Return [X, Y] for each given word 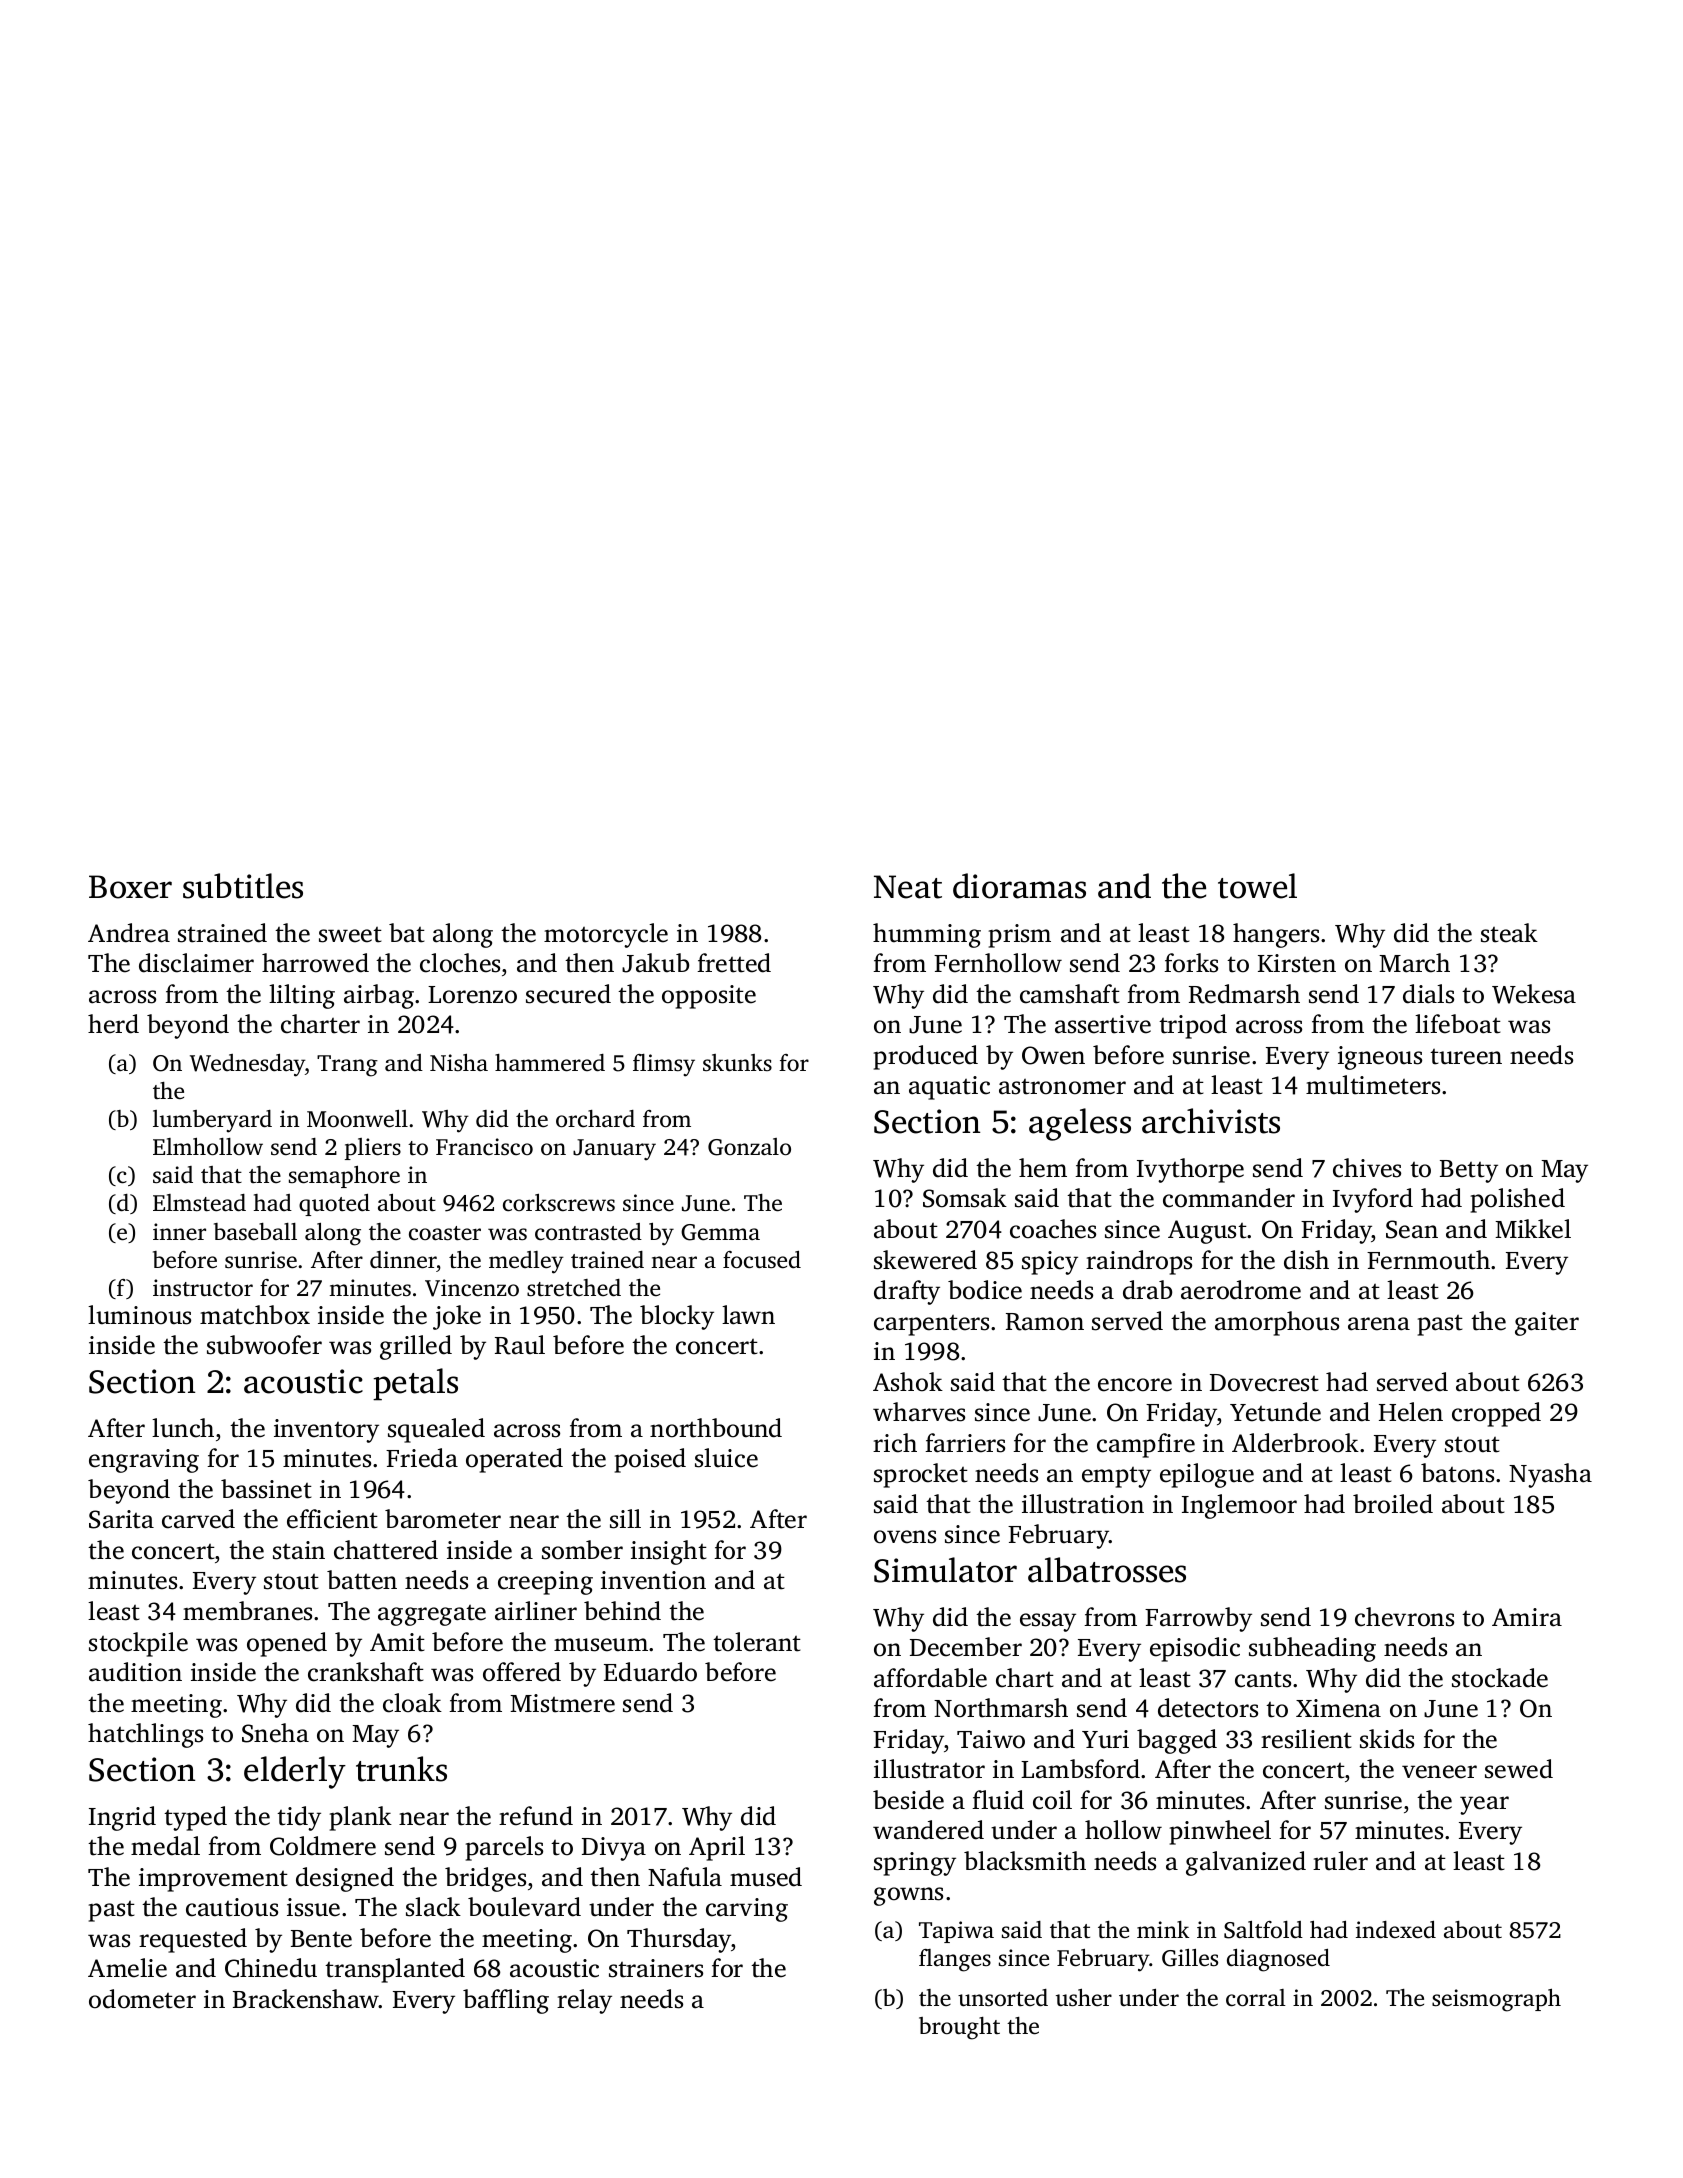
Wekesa [1534, 994]
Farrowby [1198, 1619]
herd [113, 1024]
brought [959, 2028]
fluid [998, 1800]
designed [345, 1879]
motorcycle [606, 935]
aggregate [432, 1615]
